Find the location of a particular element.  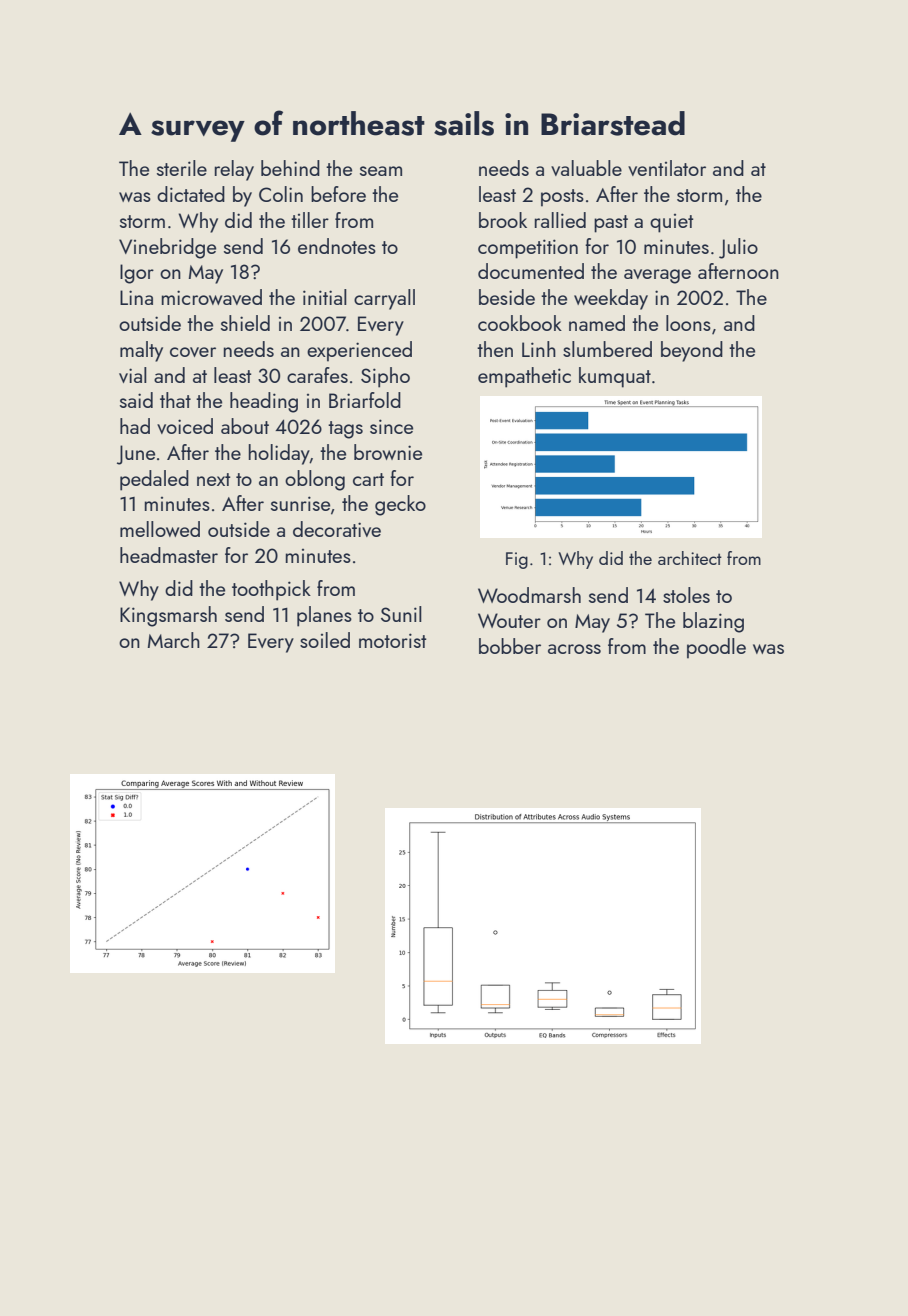

shield is located at coordinates (245, 323).
